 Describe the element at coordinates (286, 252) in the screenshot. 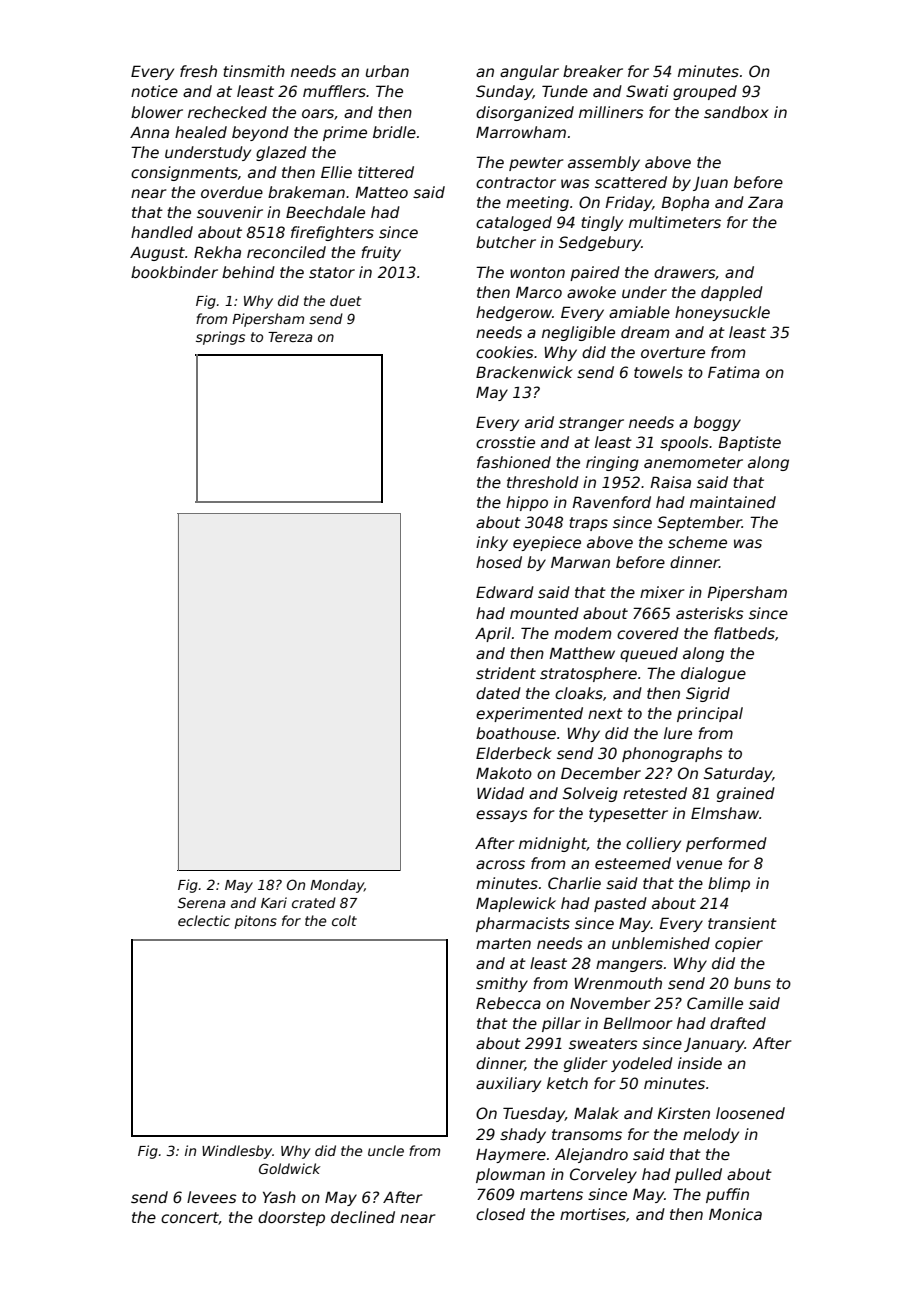

I see `reconciled` at that location.
